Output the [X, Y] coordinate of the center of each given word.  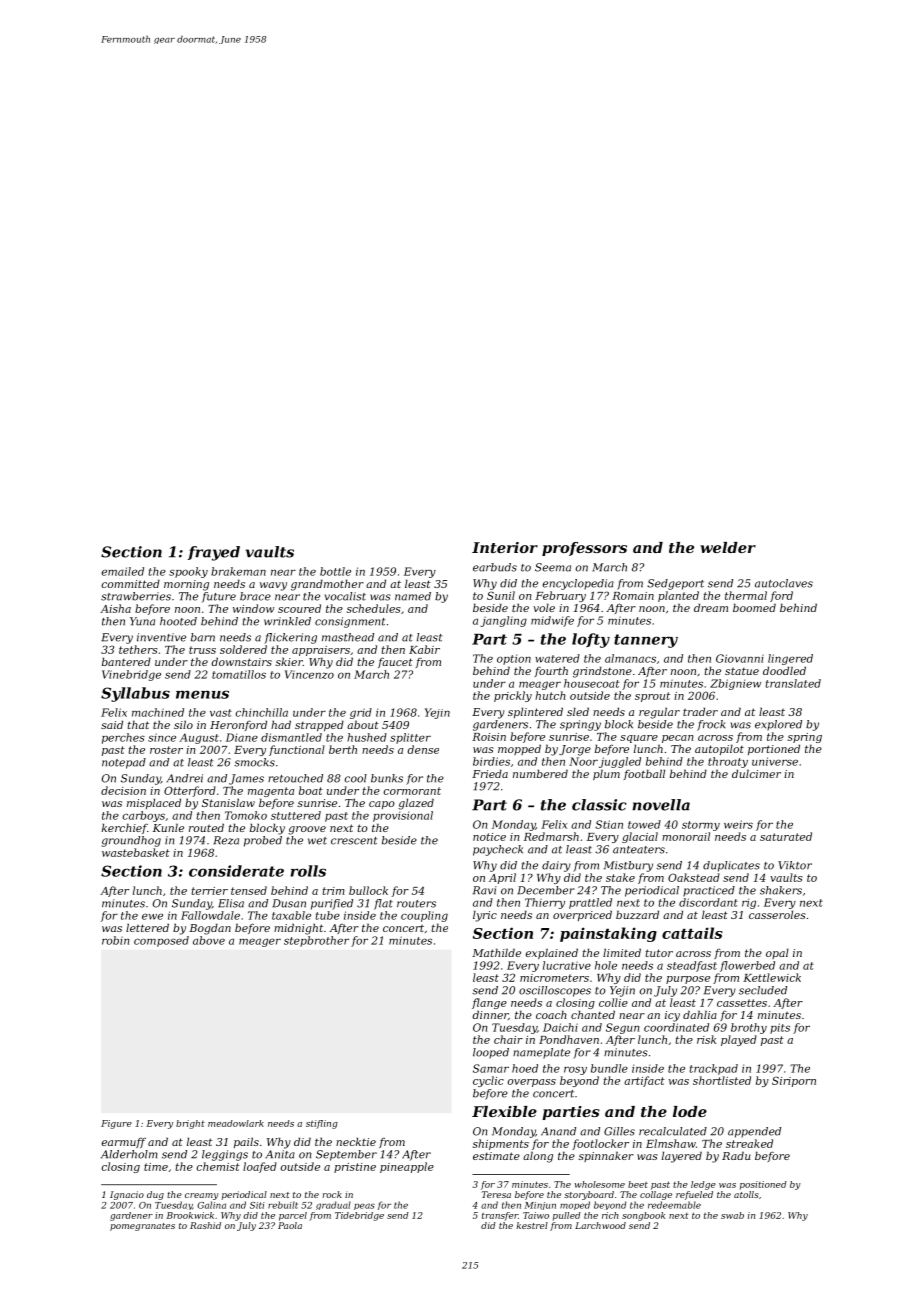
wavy [273, 586]
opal [777, 953]
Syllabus [135, 694]
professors [584, 549]
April [502, 878]
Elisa [231, 903]
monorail [686, 836]
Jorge [575, 750]
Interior [505, 547]
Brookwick [190, 1215]
